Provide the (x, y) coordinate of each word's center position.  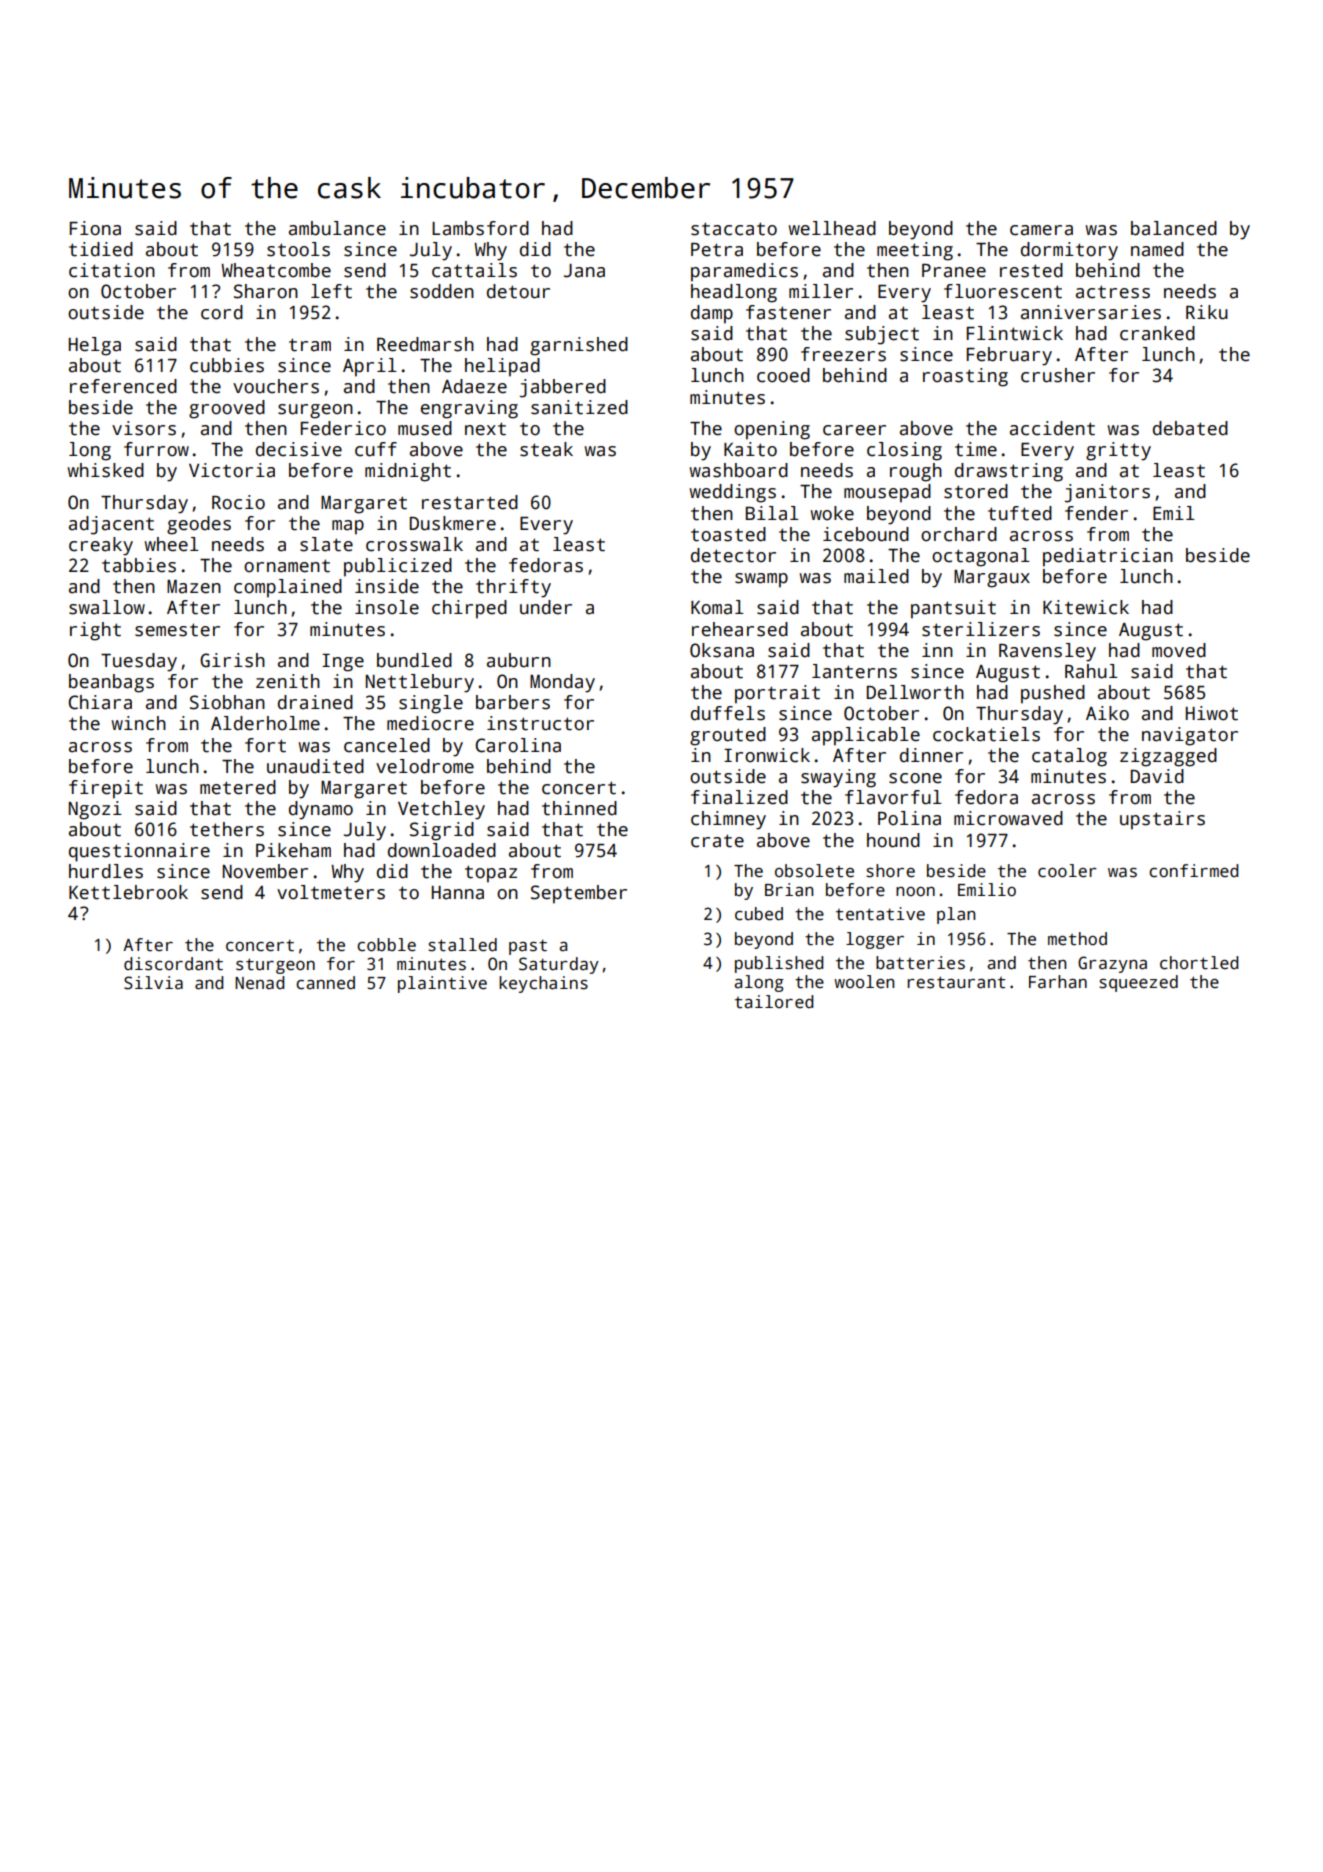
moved (1179, 650)
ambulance (337, 228)
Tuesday (139, 662)
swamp (761, 580)
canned (325, 983)
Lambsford (480, 228)
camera (1041, 230)
